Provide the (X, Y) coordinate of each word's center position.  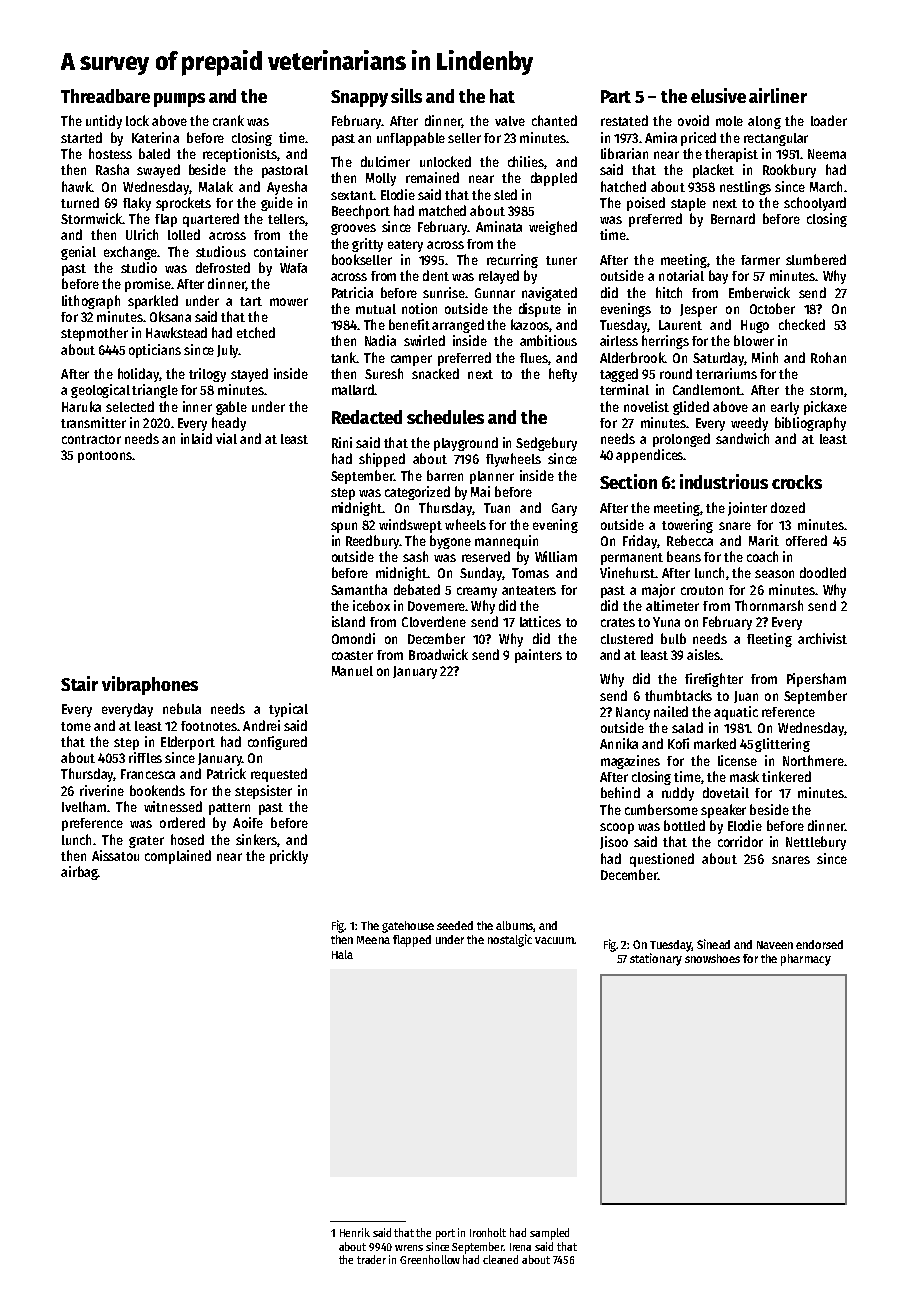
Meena (373, 940)
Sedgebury (546, 444)
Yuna (666, 622)
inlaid (196, 438)
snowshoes (712, 958)
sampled (549, 1234)
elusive (718, 95)
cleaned (500, 1259)
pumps (179, 100)
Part (616, 96)
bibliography (810, 424)
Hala (342, 954)
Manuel (352, 671)
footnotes (209, 726)
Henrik (355, 1232)
